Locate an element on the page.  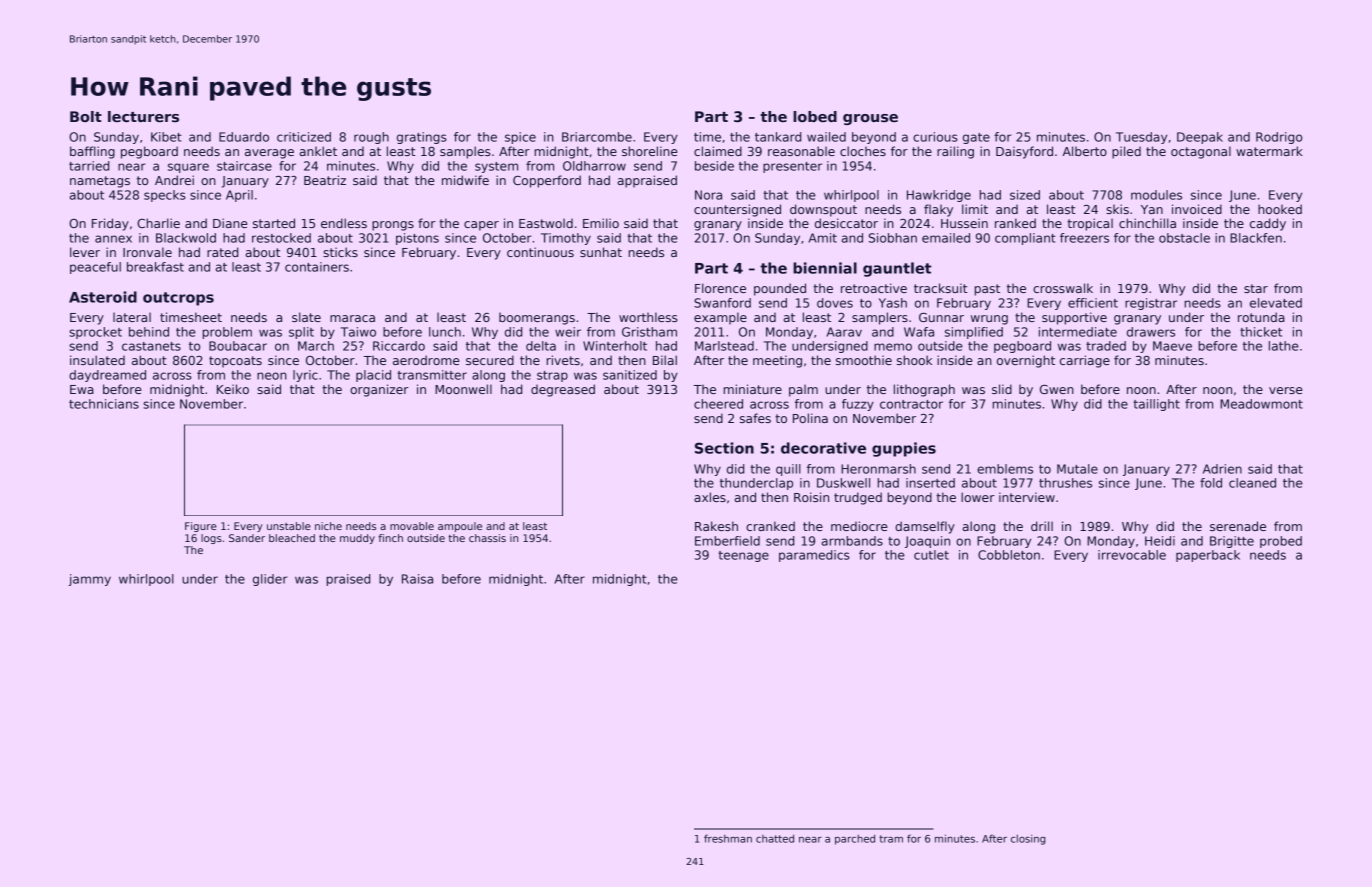
irrevocable is located at coordinates (1132, 555).
